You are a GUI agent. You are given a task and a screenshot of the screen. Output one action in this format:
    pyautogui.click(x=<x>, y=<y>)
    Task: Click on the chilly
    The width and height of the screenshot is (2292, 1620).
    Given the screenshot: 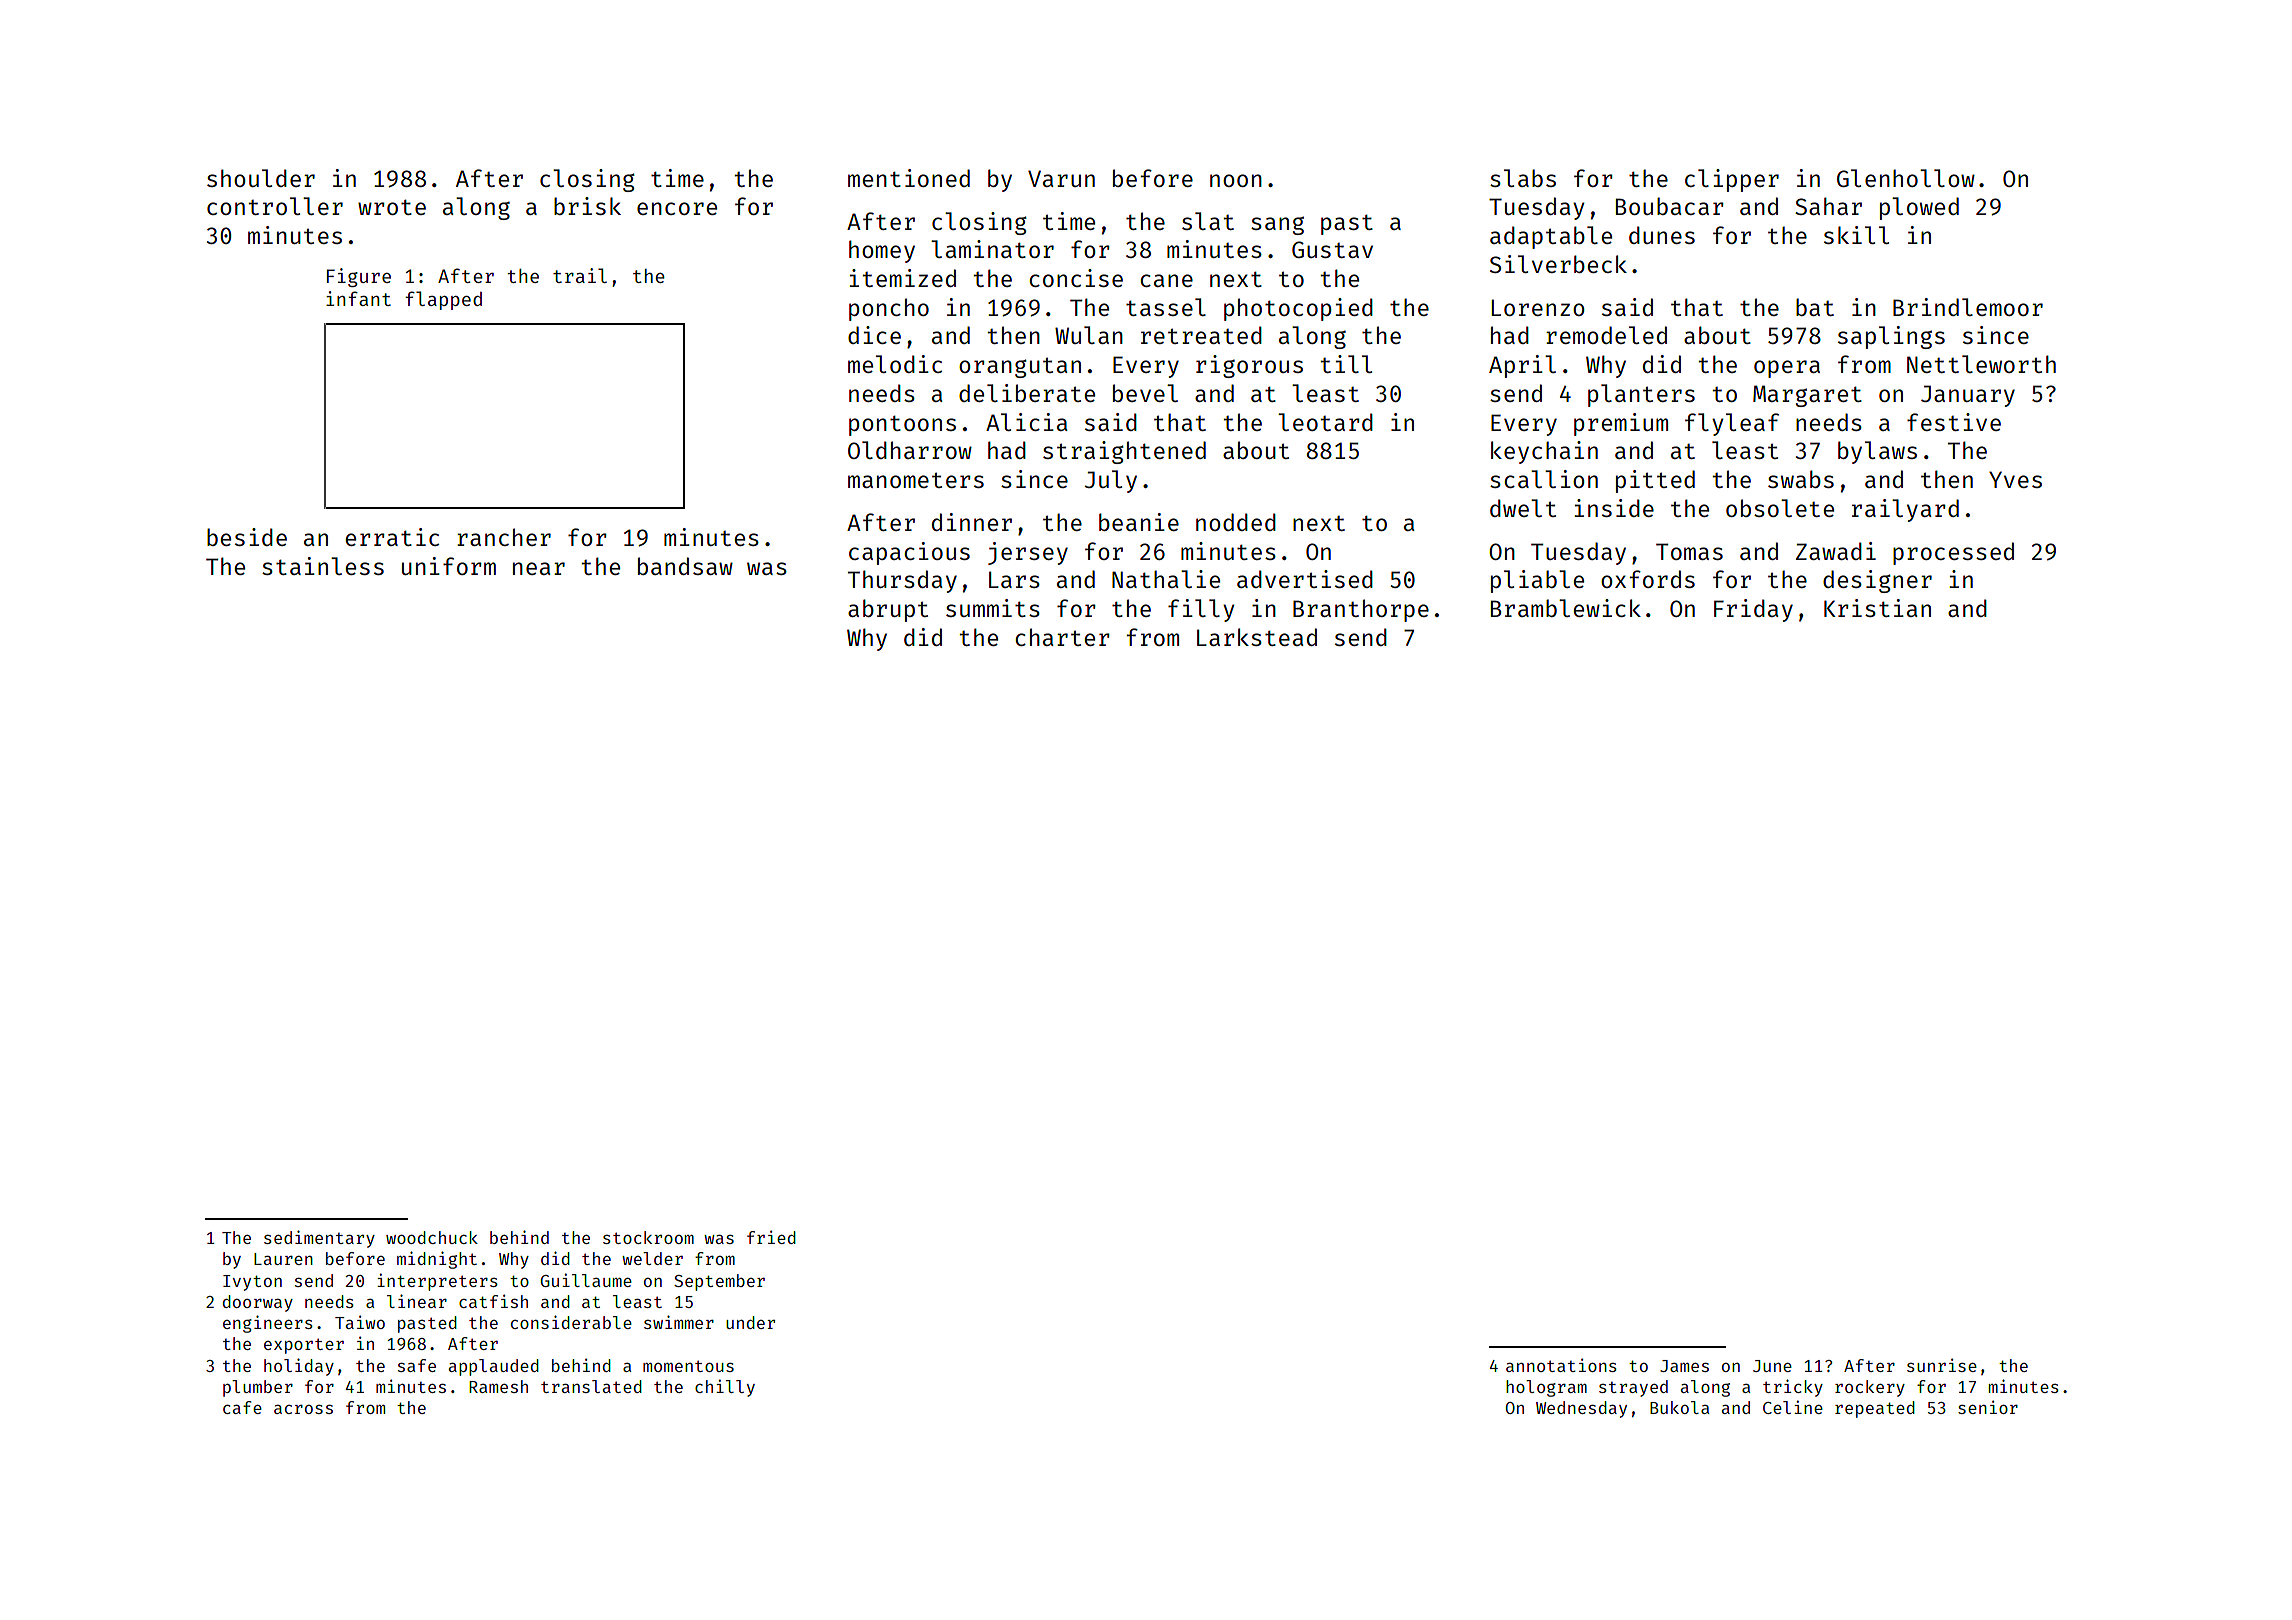 What is the action you would take?
    pyautogui.click(x=725, y=1388)
